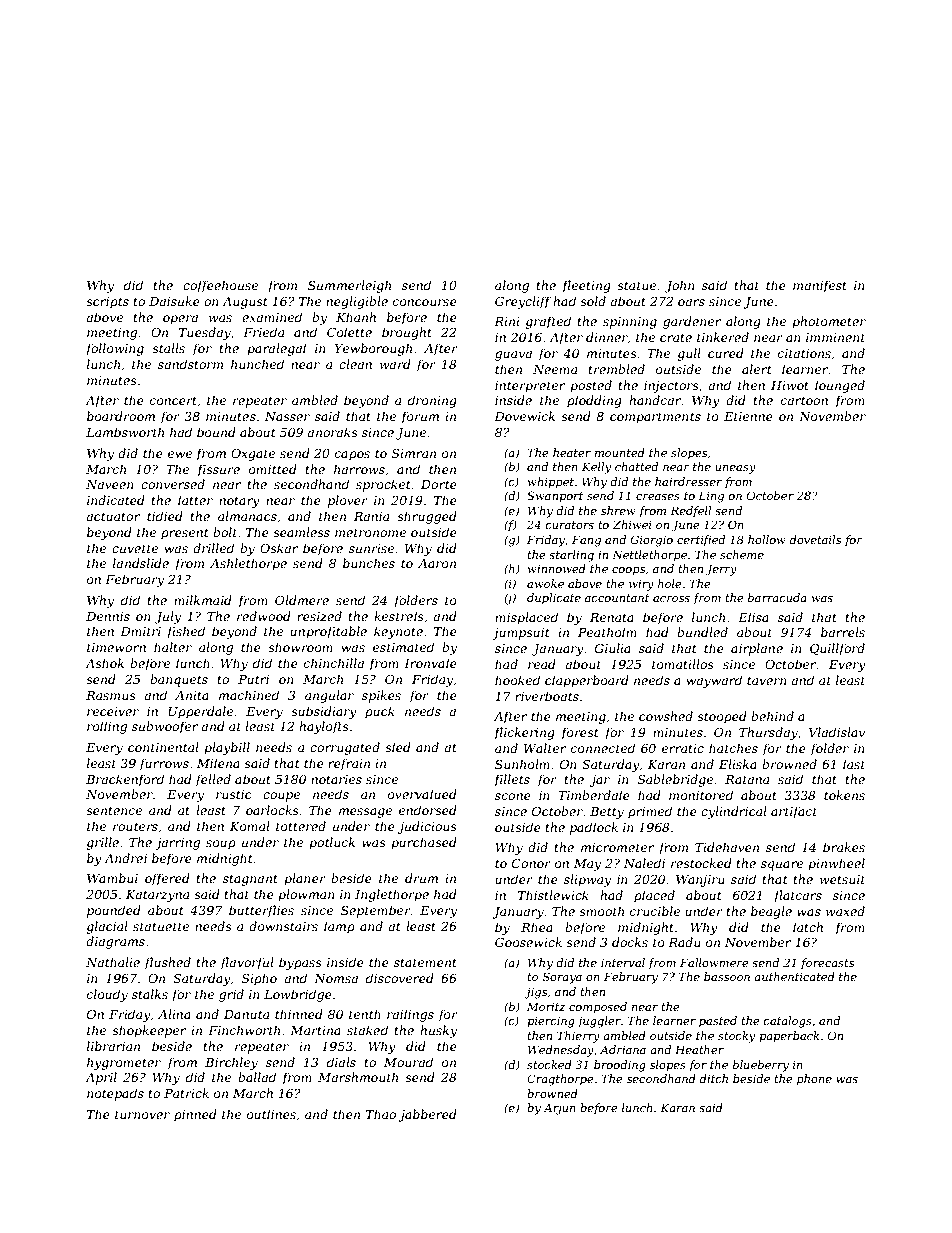 Image resolution: width=952 pixels, height=1233 pixels. I want to click on furrows, so click(164, 764).
